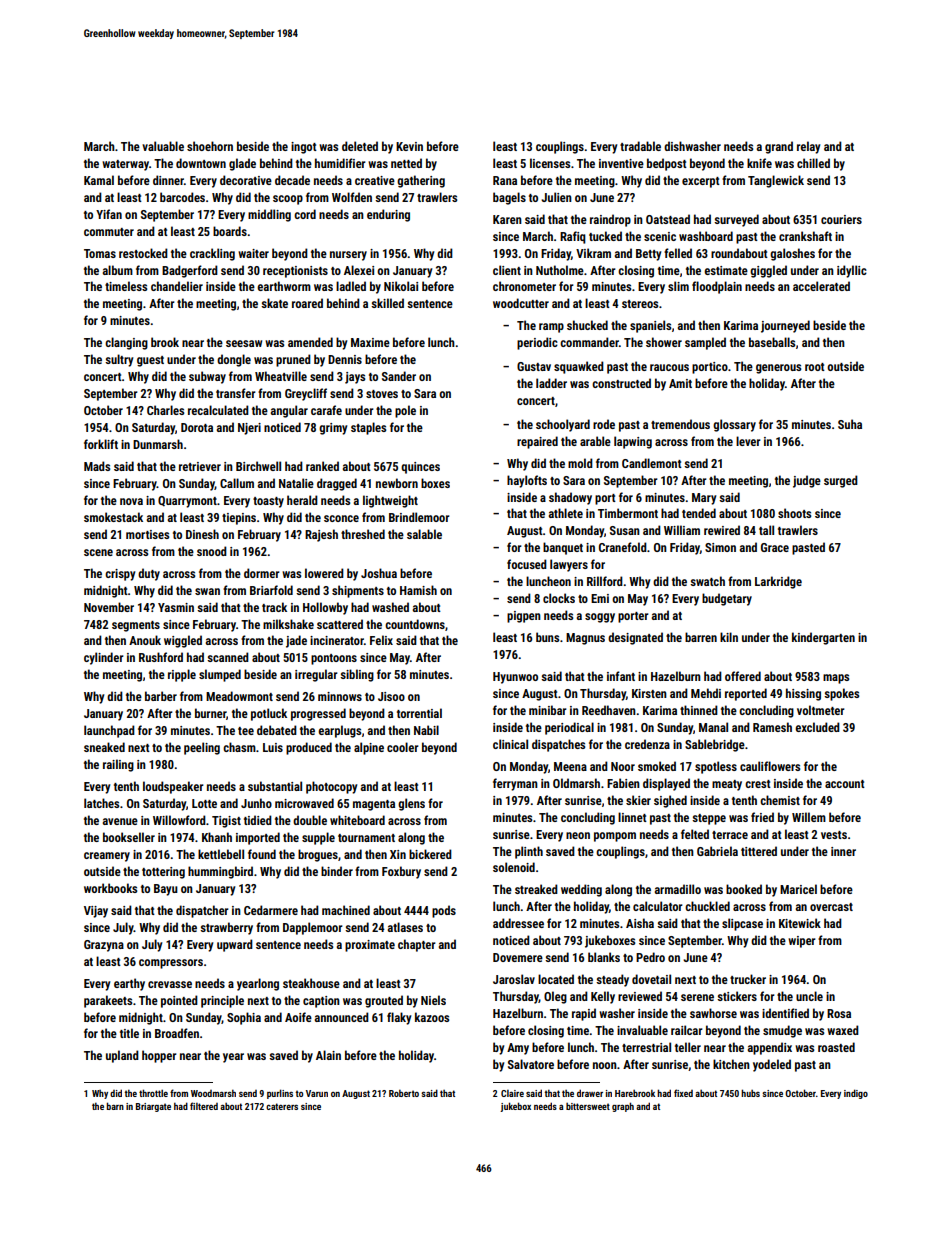 This screenshot has height=1233, width=952. What do you see at coordinates (678, 286) in the screenshot?
I see `slim` at bounding box center [678, 286].
